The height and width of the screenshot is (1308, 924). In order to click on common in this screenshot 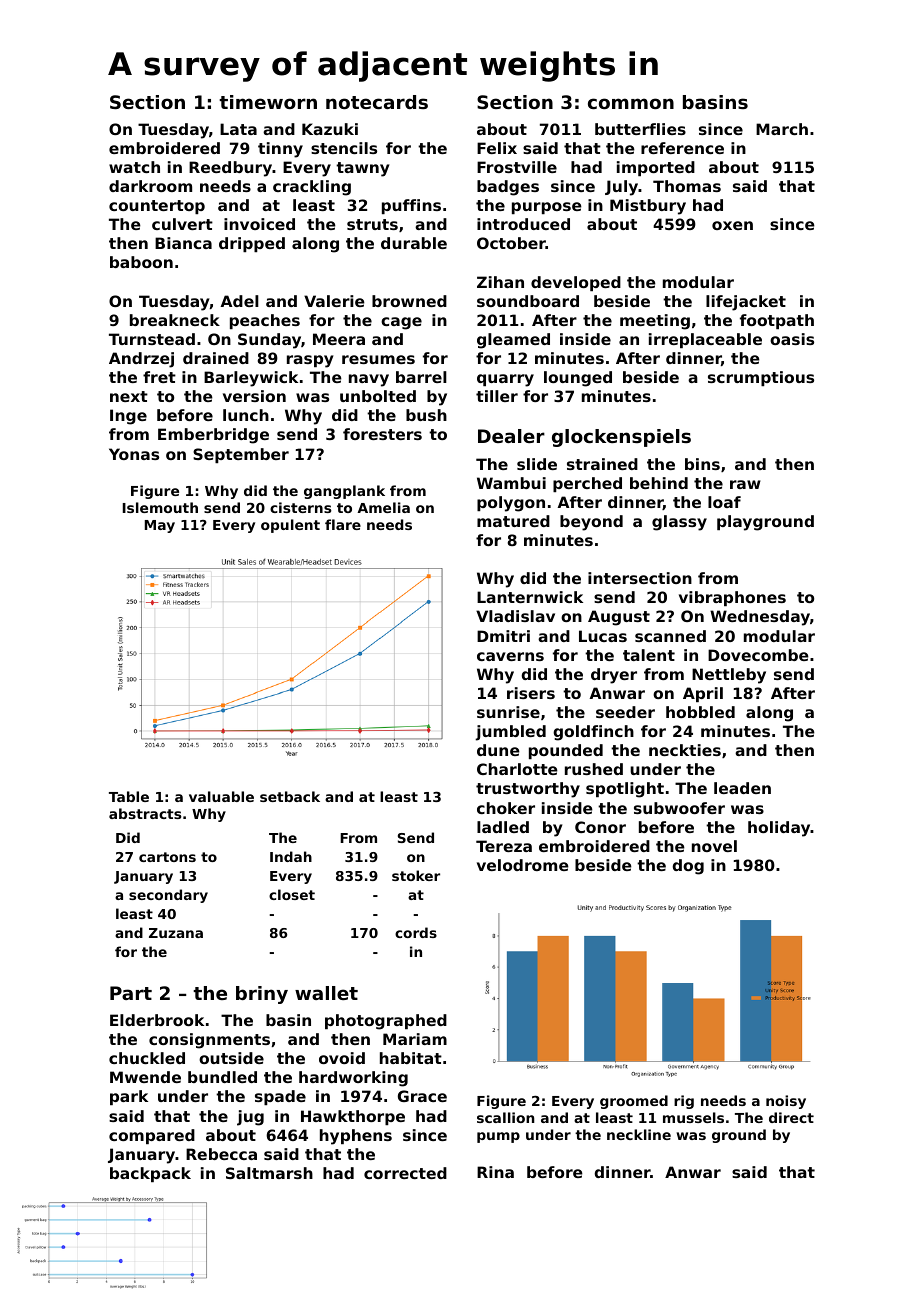, I will do `click(631, 103)`.
